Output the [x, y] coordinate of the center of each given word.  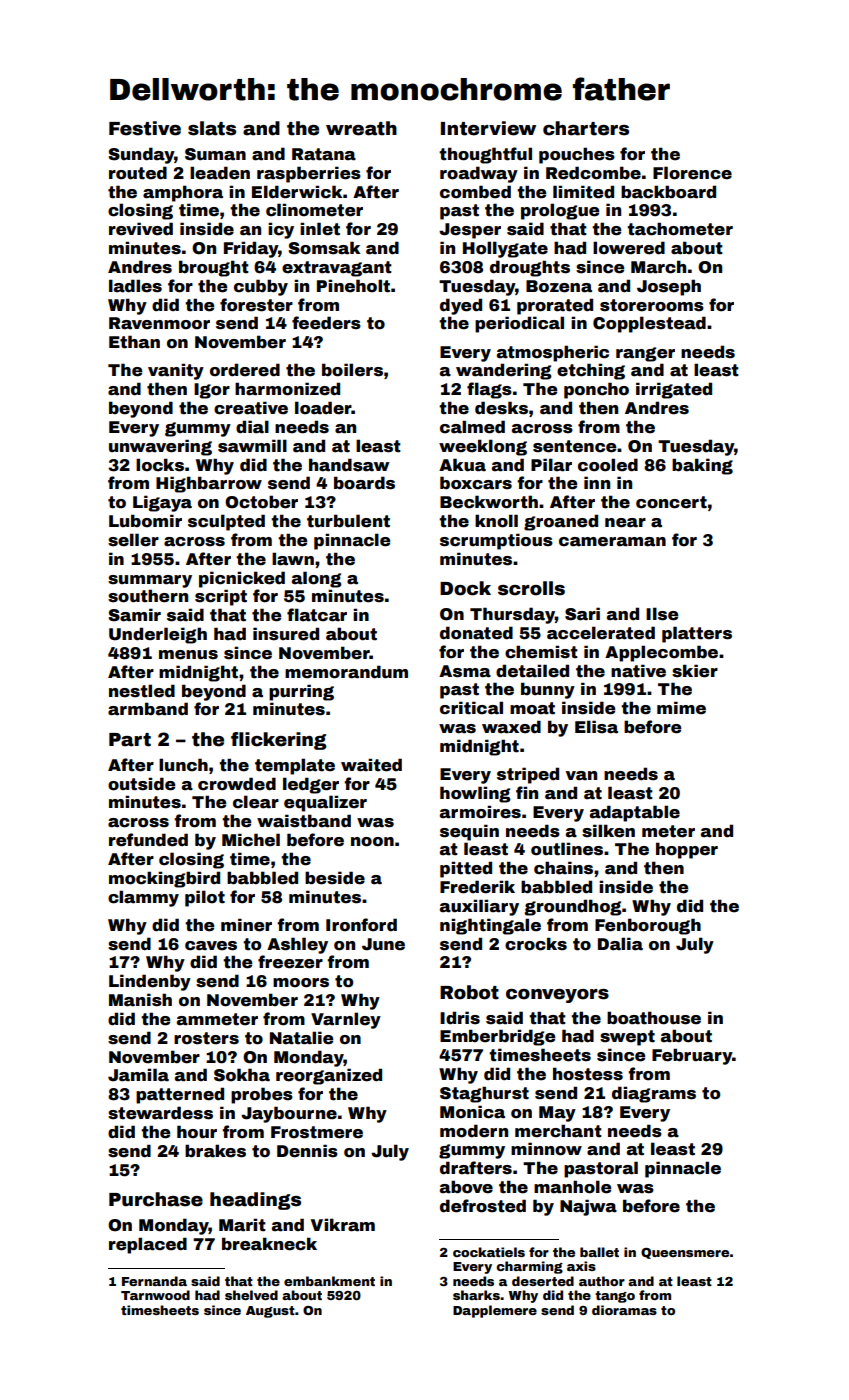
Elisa [596, 727]
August [270, 1312]
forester [256, 305]
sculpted [226, 522]
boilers [352, 370]
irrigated [674, 390]
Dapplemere [495, 1311]
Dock [465, 588]
